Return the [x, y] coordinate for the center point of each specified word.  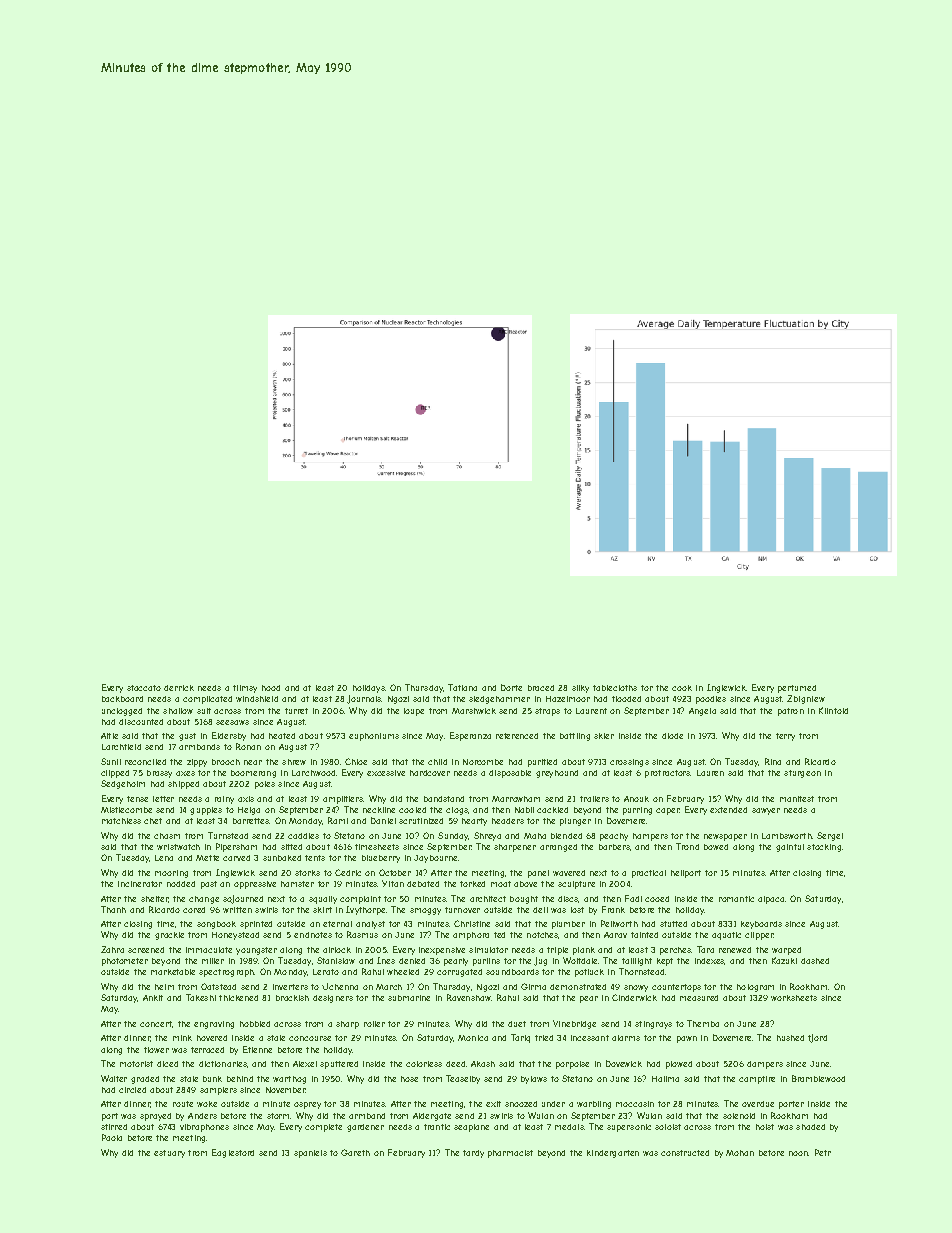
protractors [668, 774]
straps [547, 712]
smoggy [425, 911]
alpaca [771, 900]
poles [265, 785]
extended [728, 810]
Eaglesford [233, 1153]
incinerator [140, 884]
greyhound [557, 774]
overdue [758, 1104]
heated [282, 736]
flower [156, 1050]
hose [409, 1079]
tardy [473, 1154]
